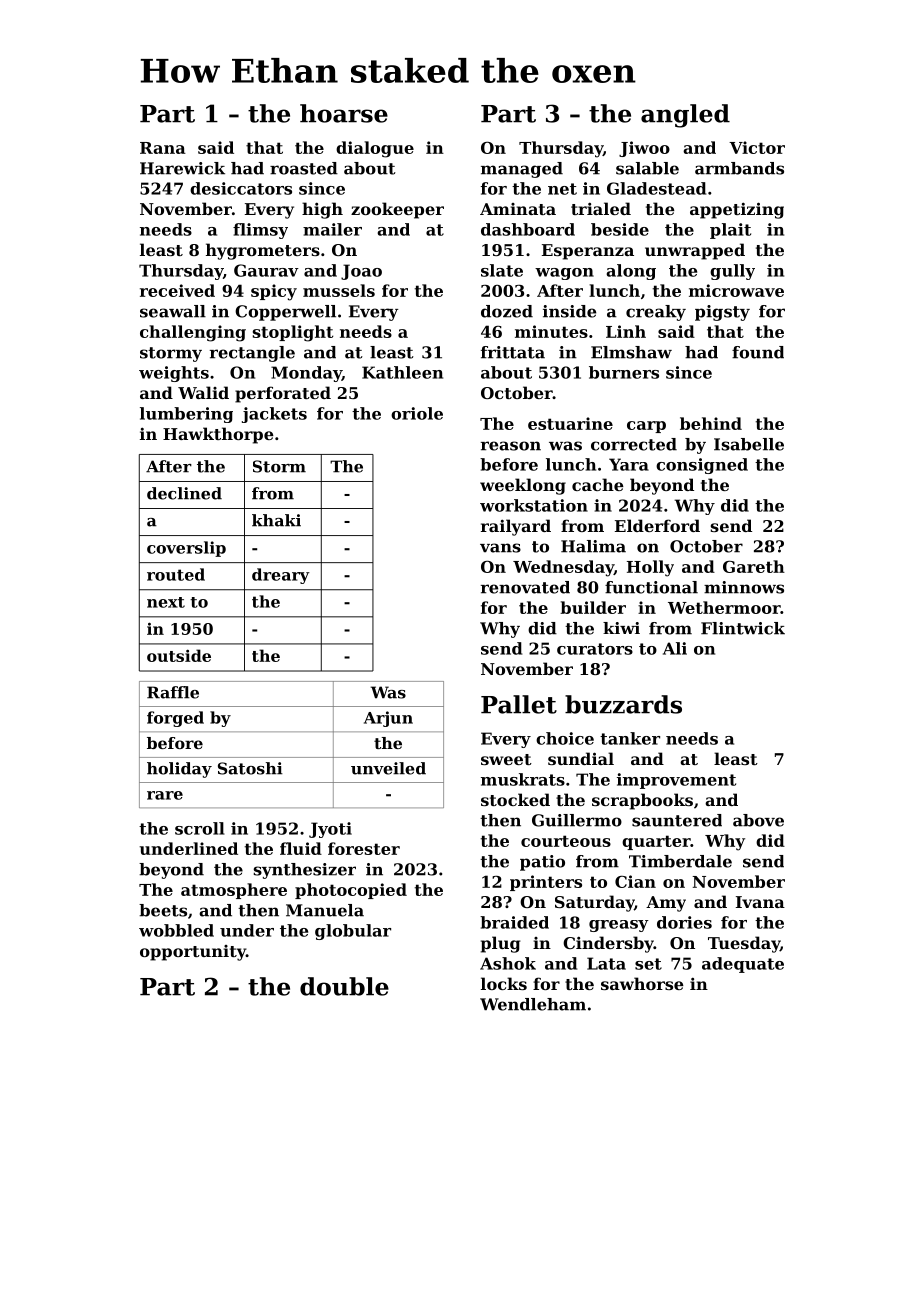 This image has height=1314, width=924. Describe the element at coordinates (344, 986) in the image. I see `double` at that location.
